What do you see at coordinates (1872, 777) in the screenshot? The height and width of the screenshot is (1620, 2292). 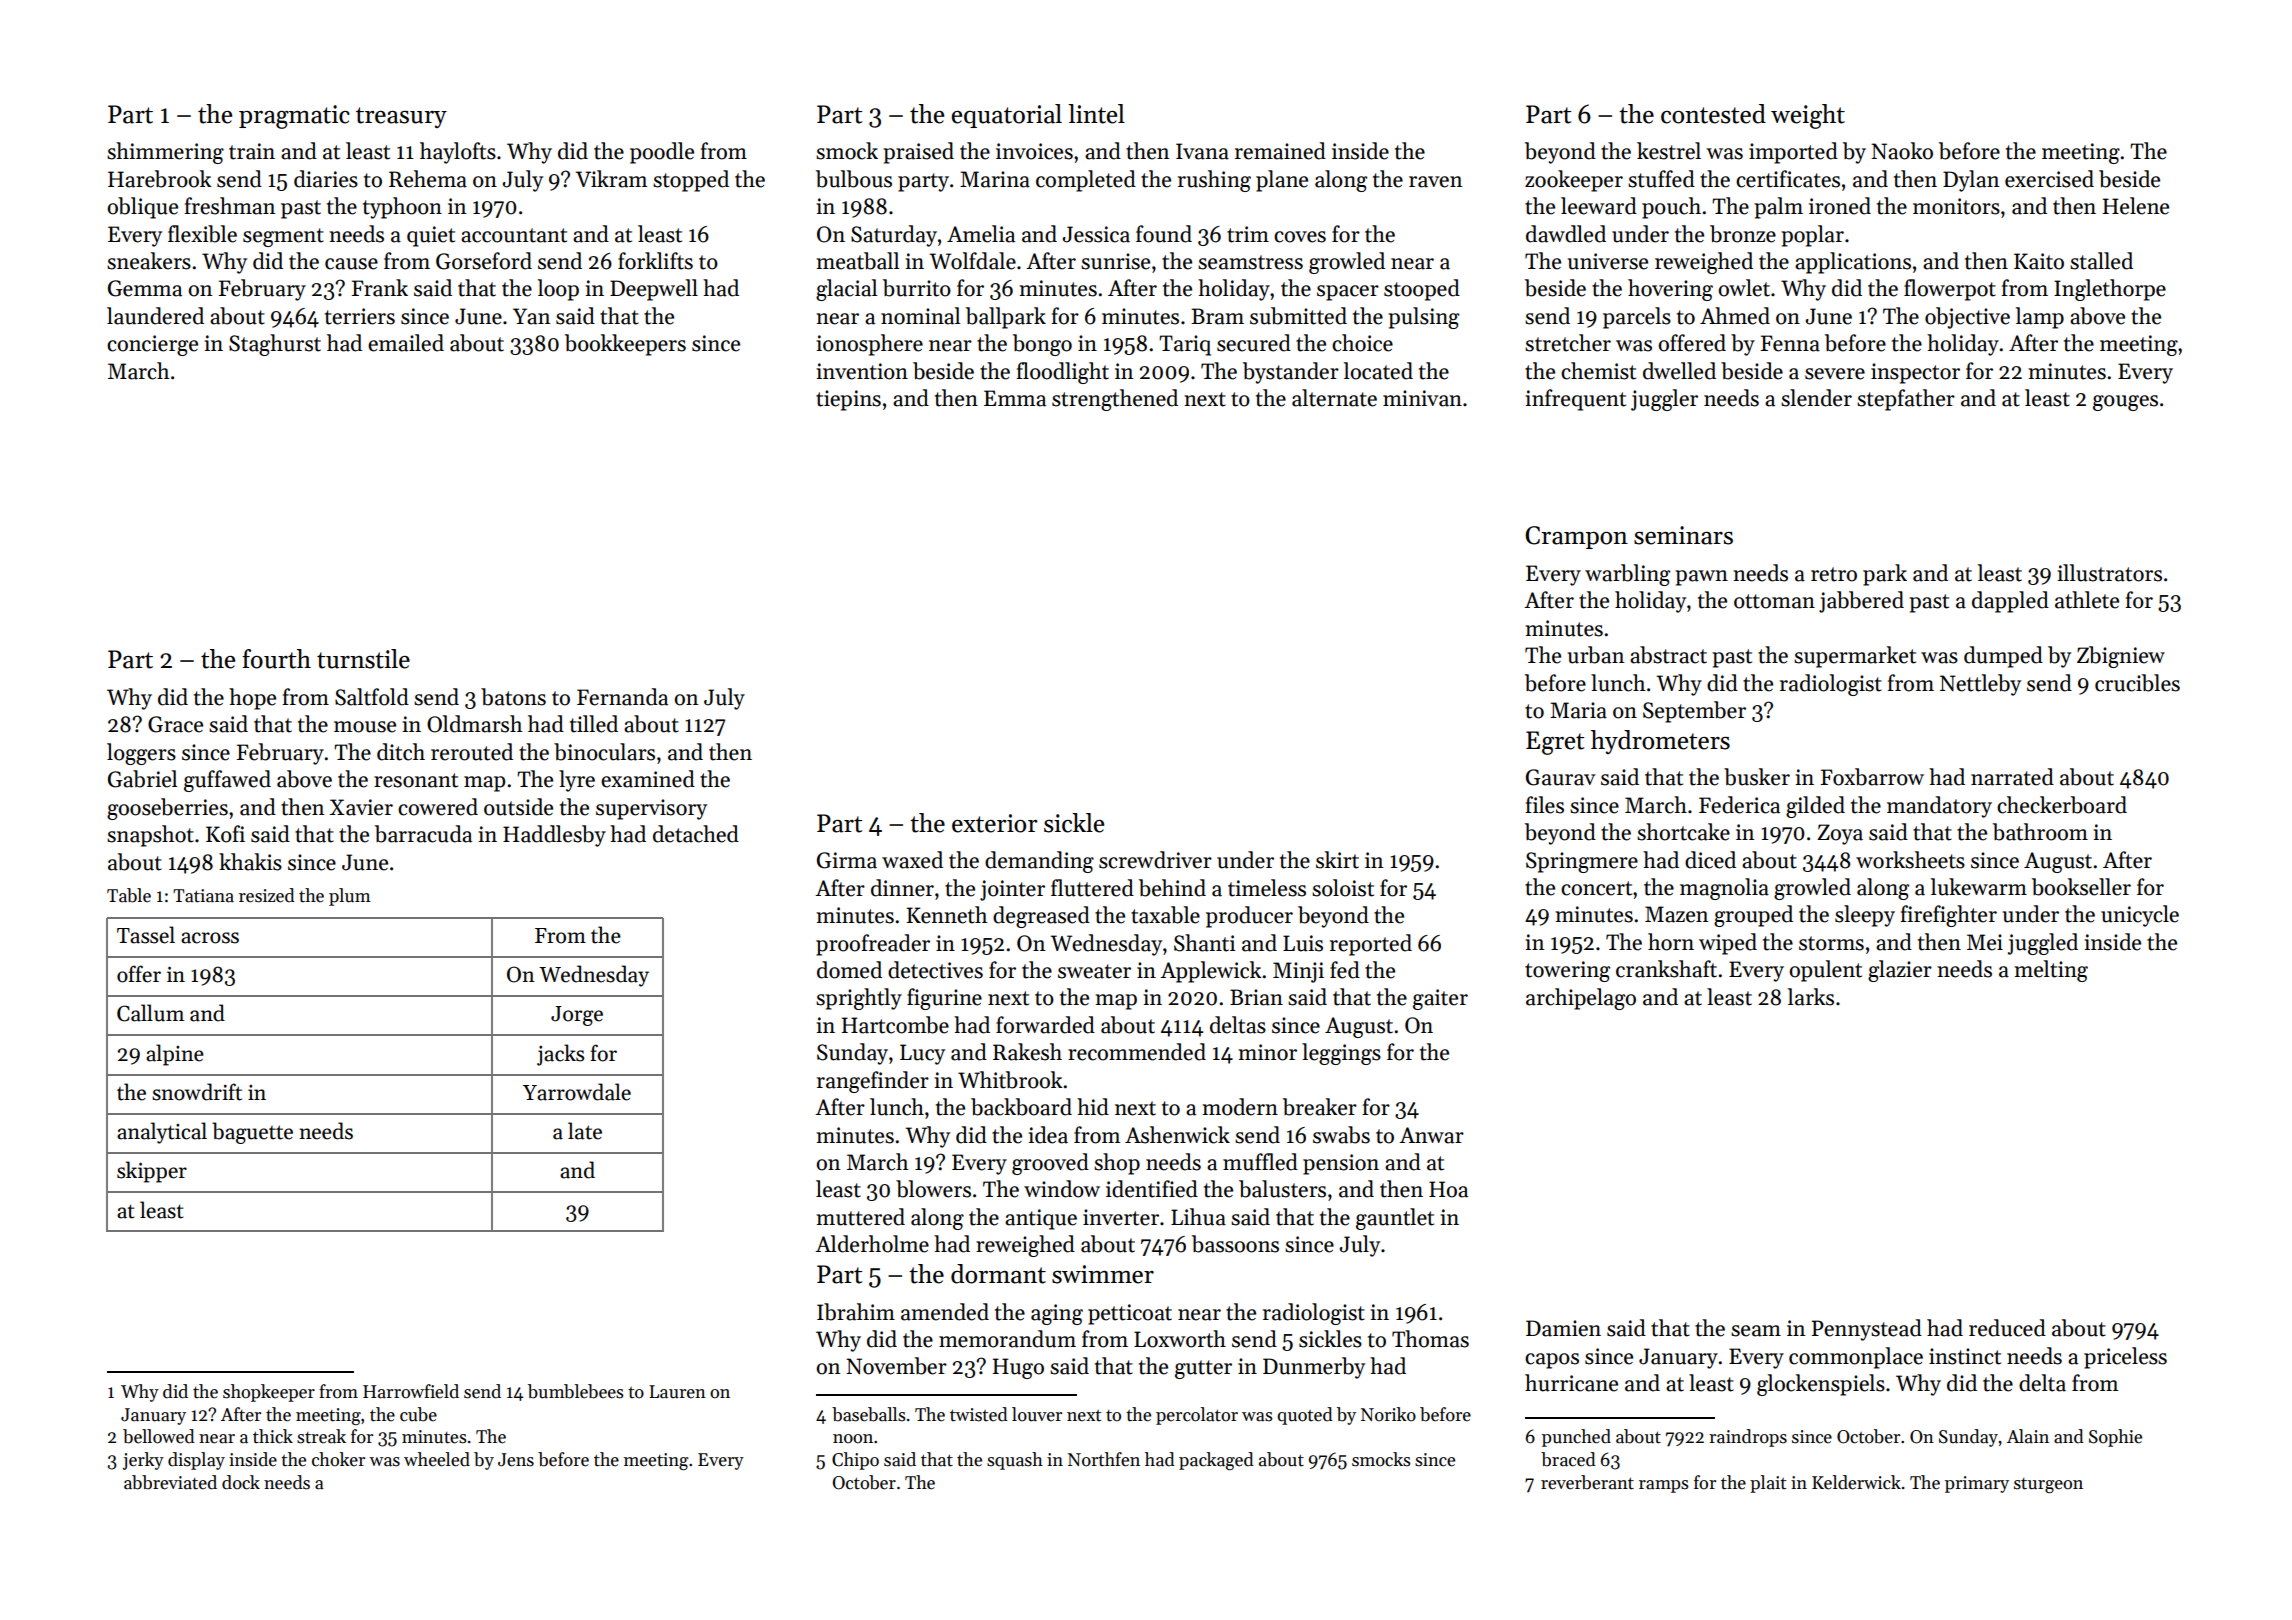 I see `Foxbarrow` at bounding box center [1872, 777].
